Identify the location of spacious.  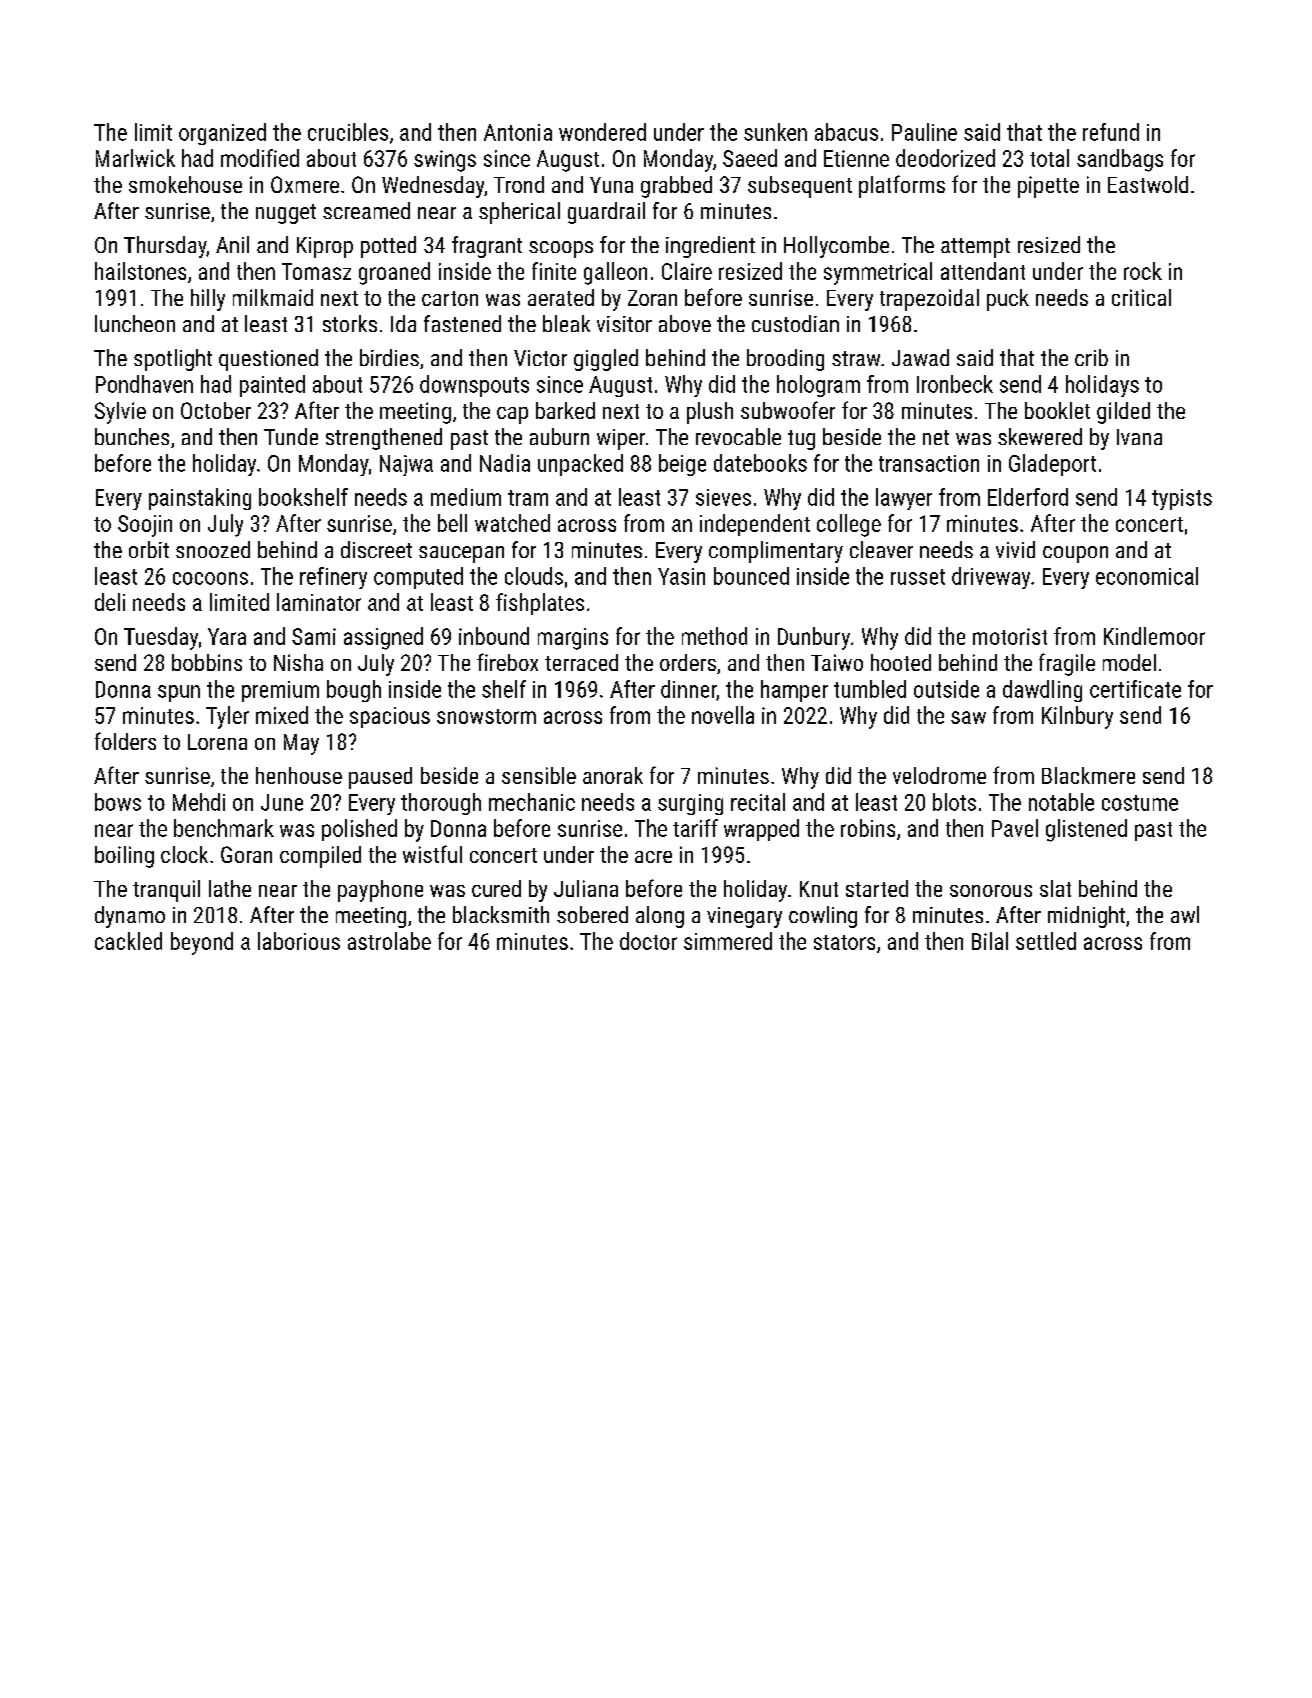
(390, 717).
